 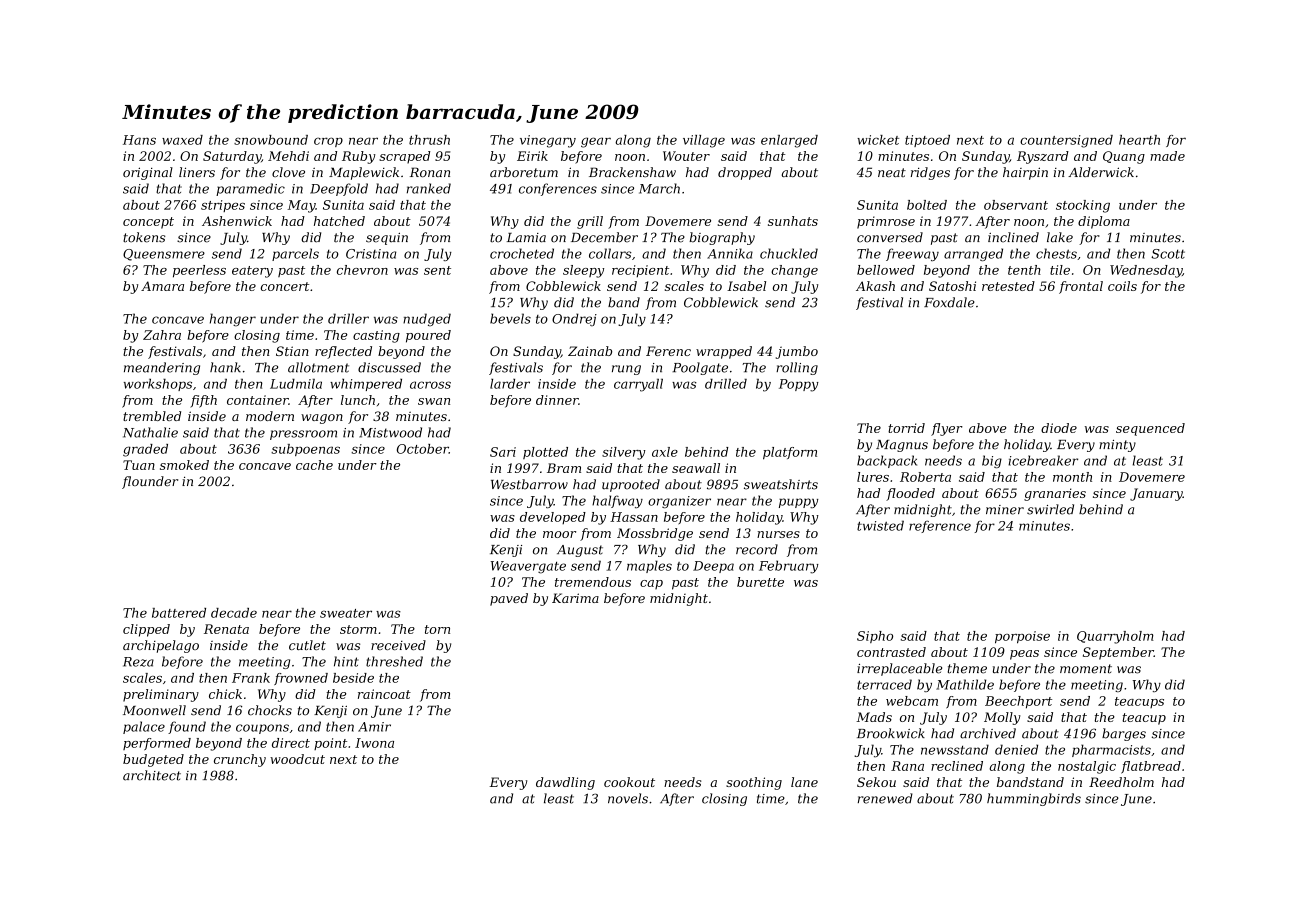 What do you see at coordinates (328, 142) in the screenshot?
I see `crop` at bounding box center [328, 142].
